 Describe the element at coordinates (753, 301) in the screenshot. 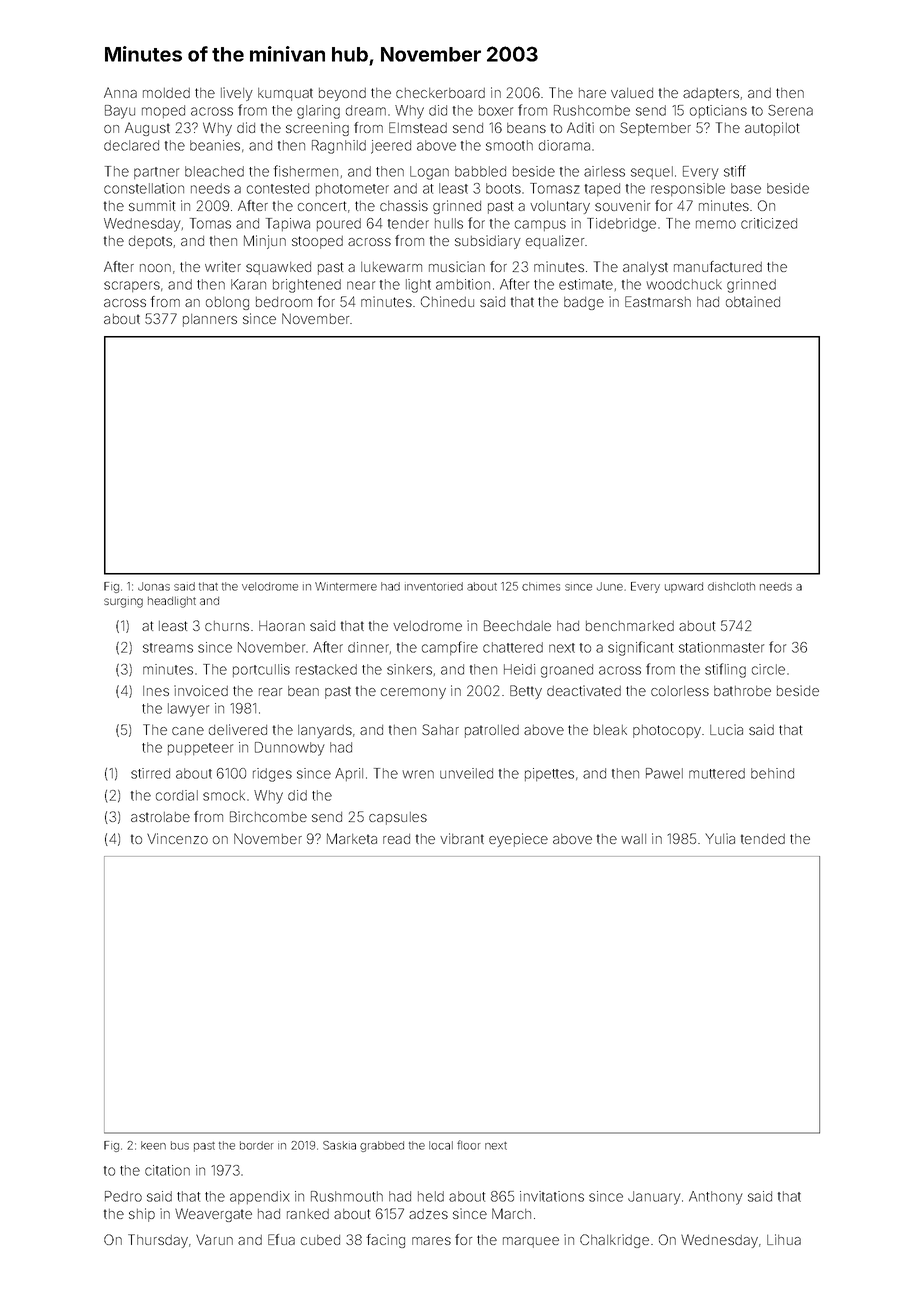

I see `obtained` at that location.
